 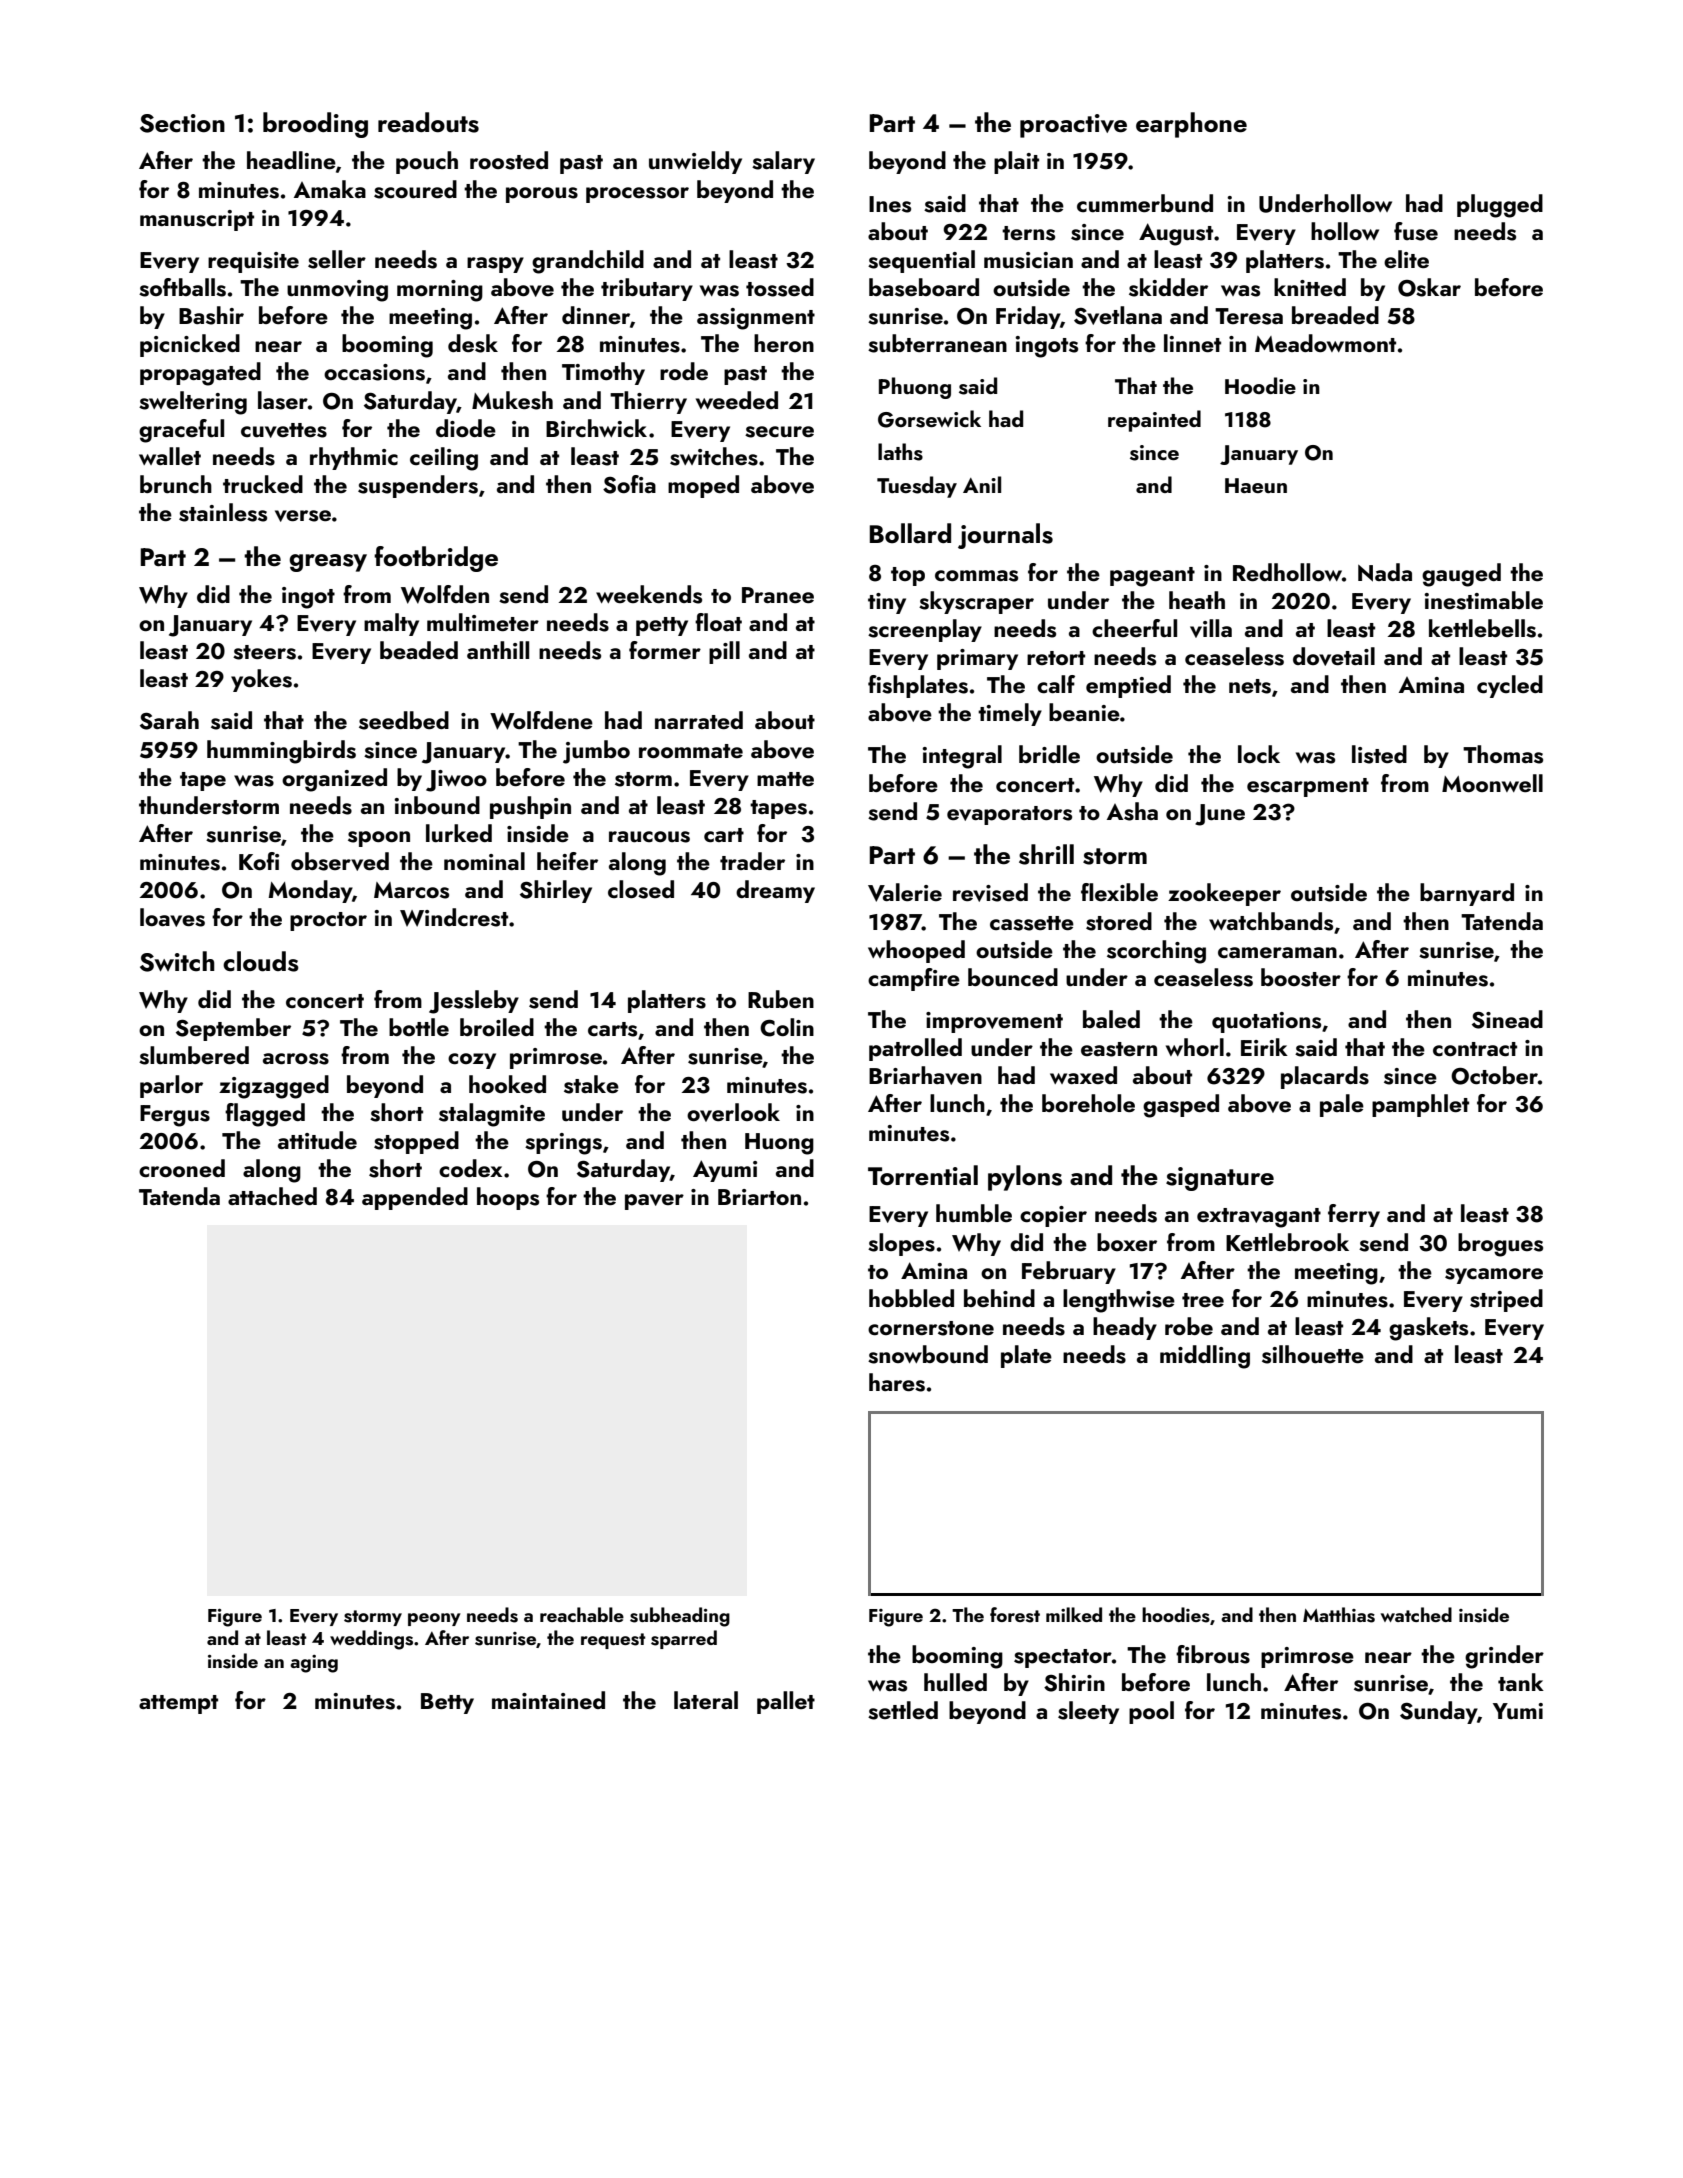 What do you see at coordinates (337, 259) in the screenshot?
I see `seller` at bounding box center [337, 259].
